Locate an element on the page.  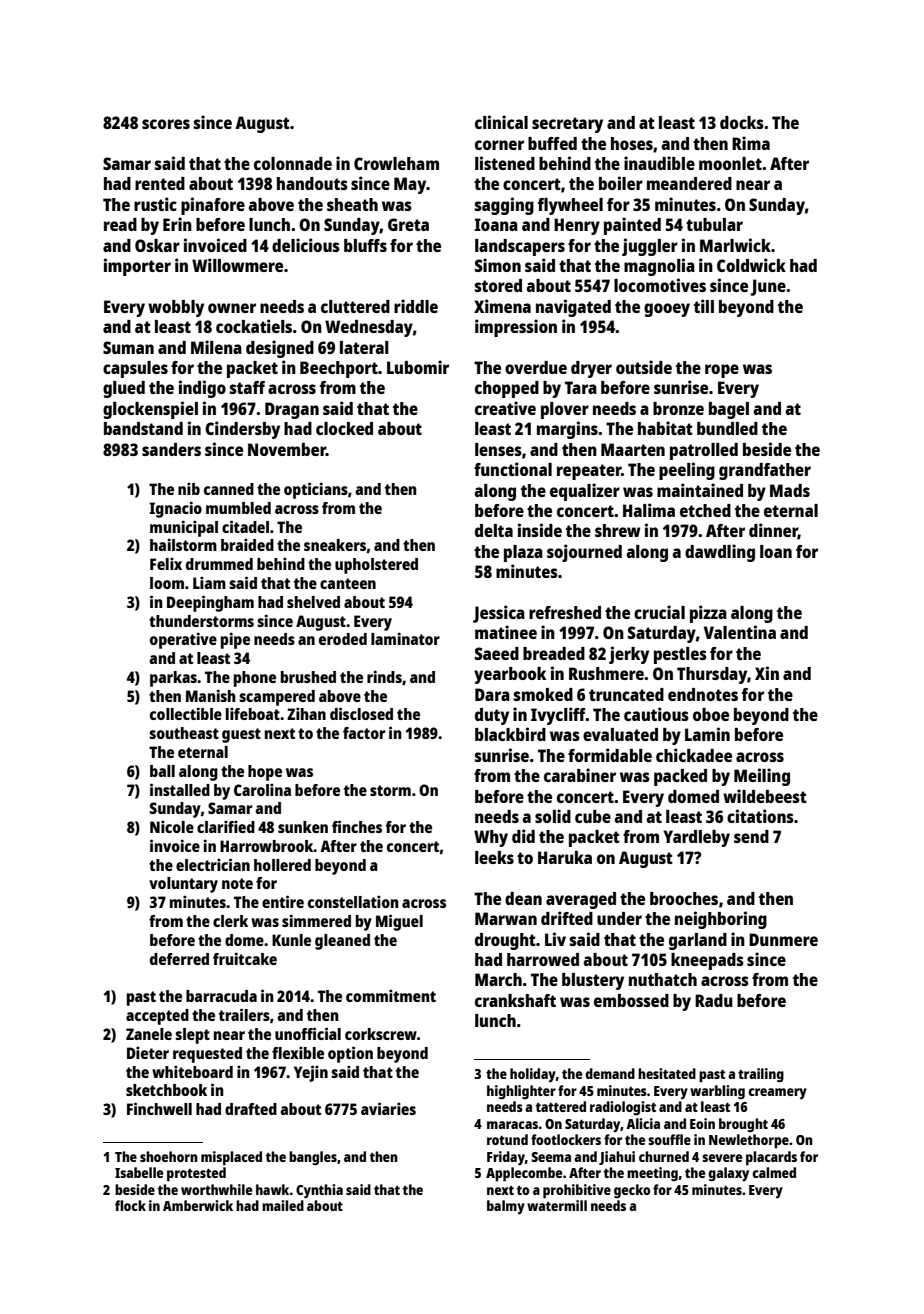
truncated is located at coordinates (626, 694).
